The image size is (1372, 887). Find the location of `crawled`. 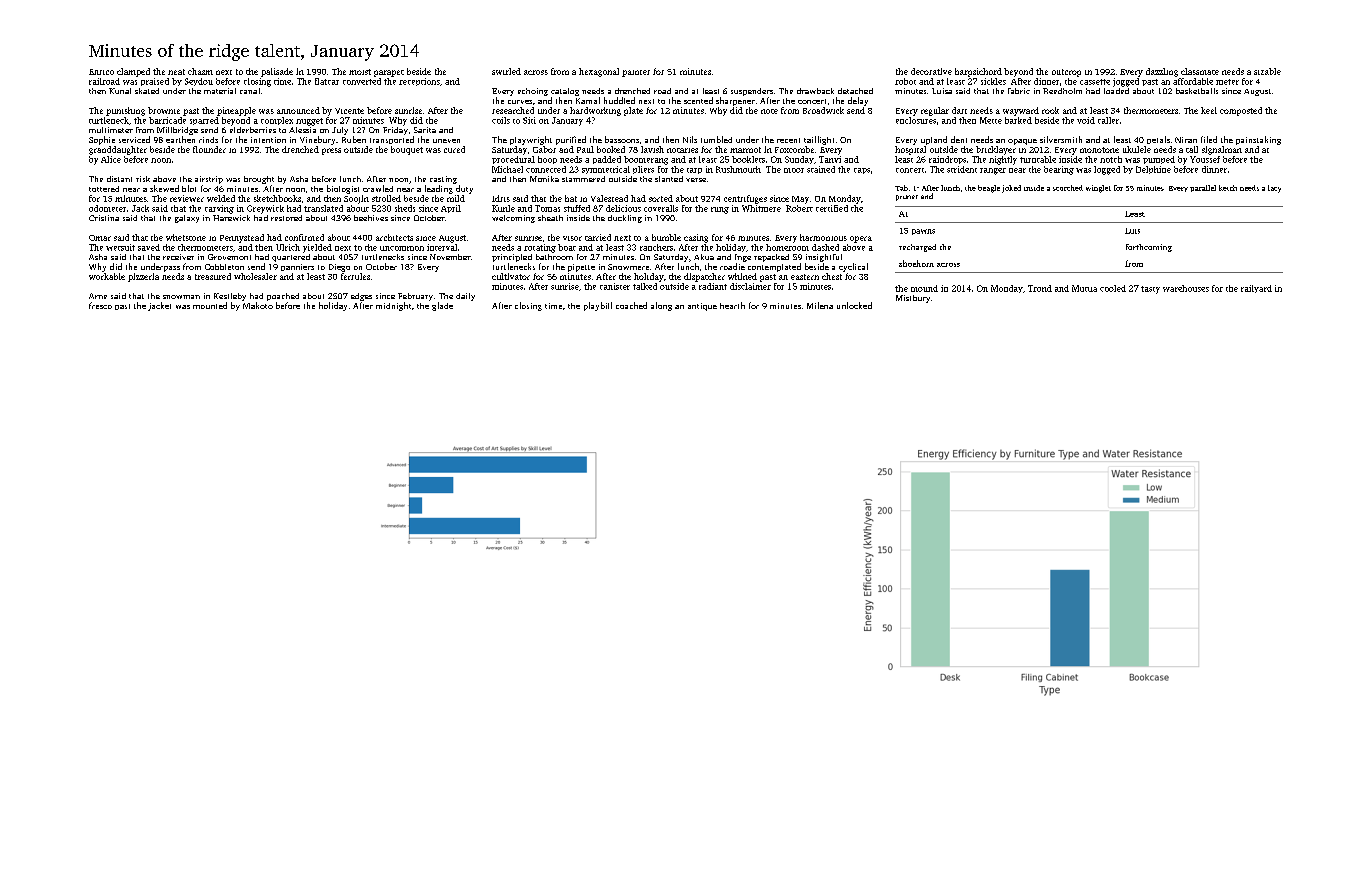

crawled is located at coordinates (378, 188).
